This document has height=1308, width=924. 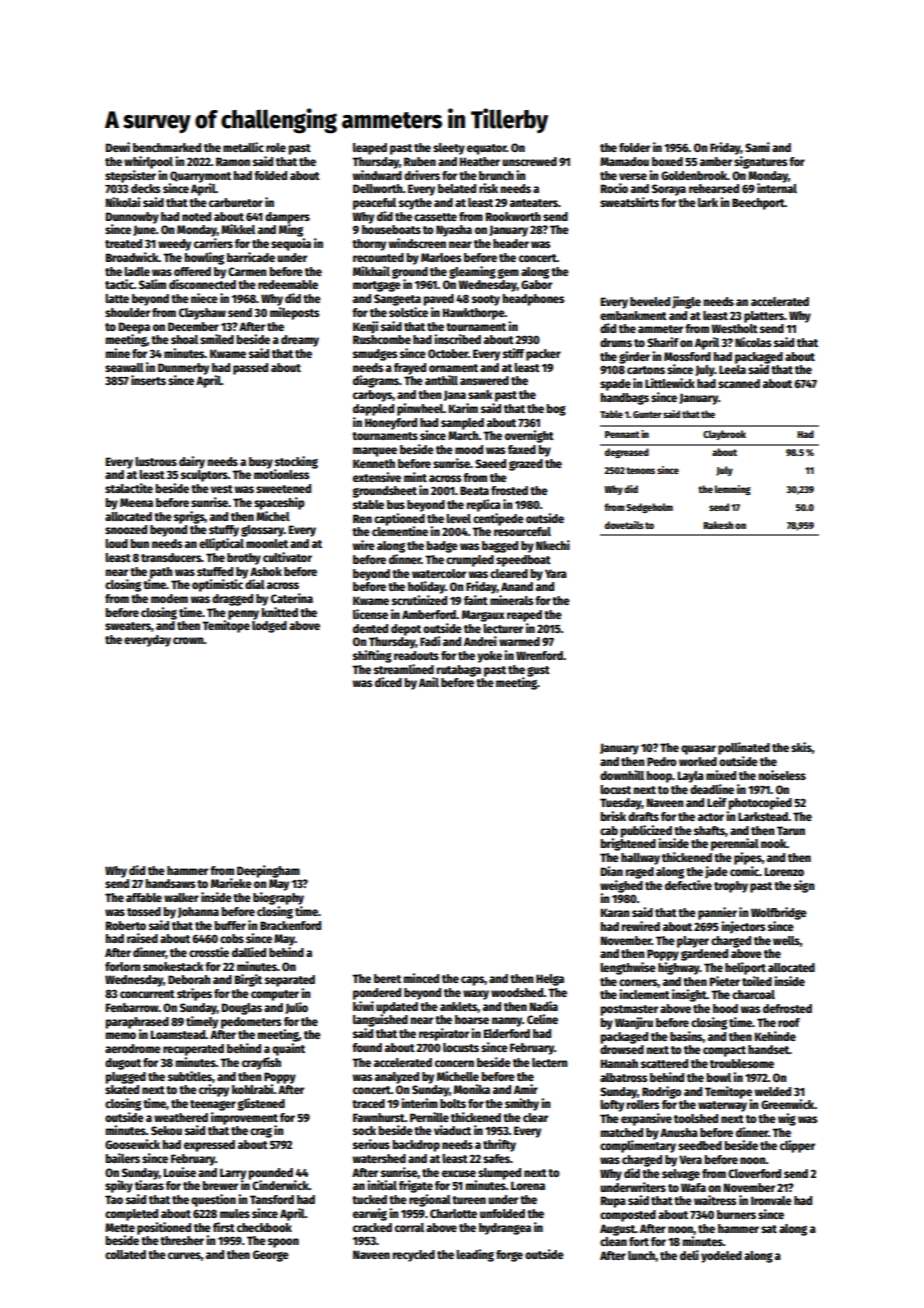 What do you see at coordinates (184, 339) in the document?
I see `shoal` at bounding box center [184, 339].
